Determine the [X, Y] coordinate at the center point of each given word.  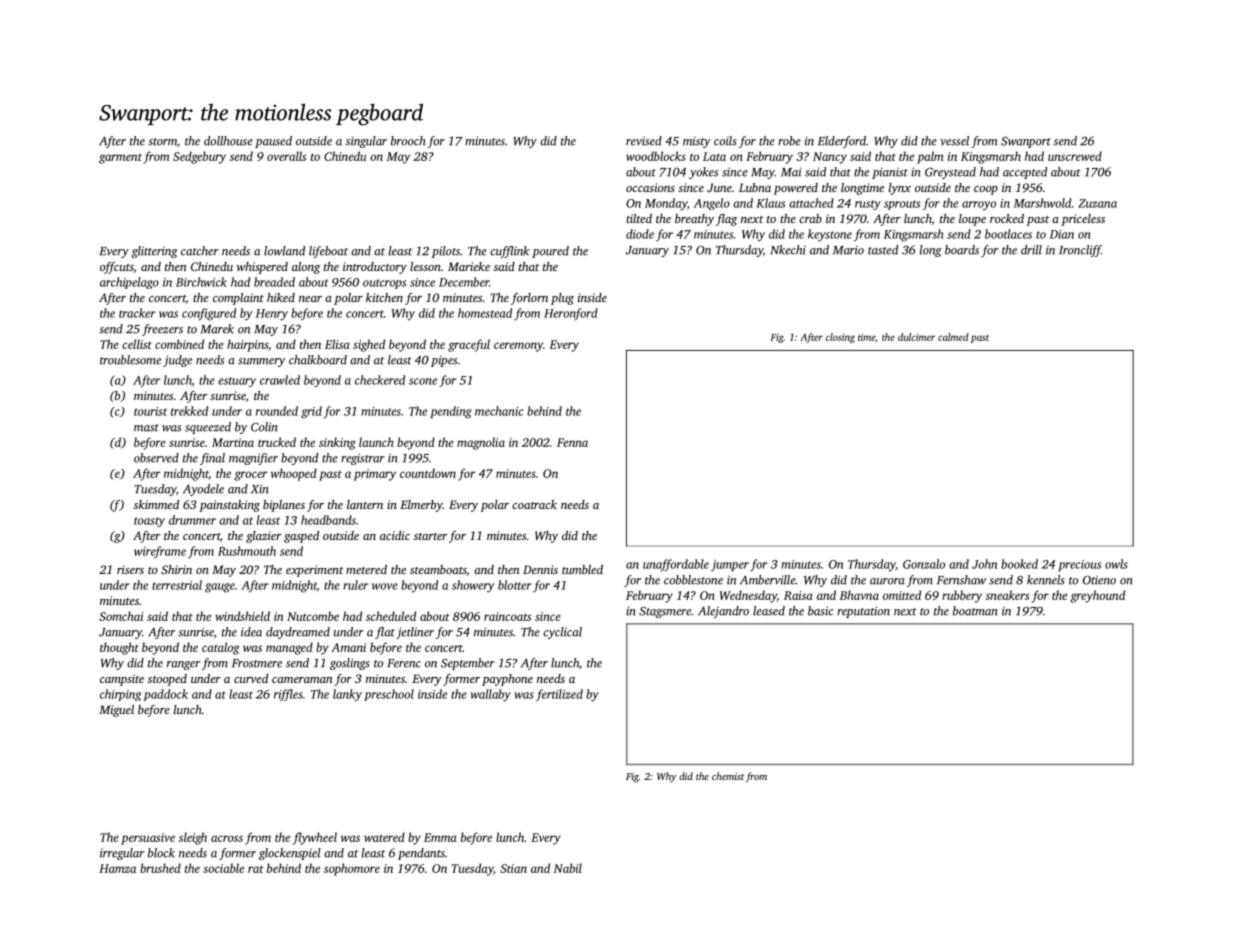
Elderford [842, 142]
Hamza [117, 868]
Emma [440, 837]
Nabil [568, 868]
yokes [703, 173]
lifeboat [328, 252]
